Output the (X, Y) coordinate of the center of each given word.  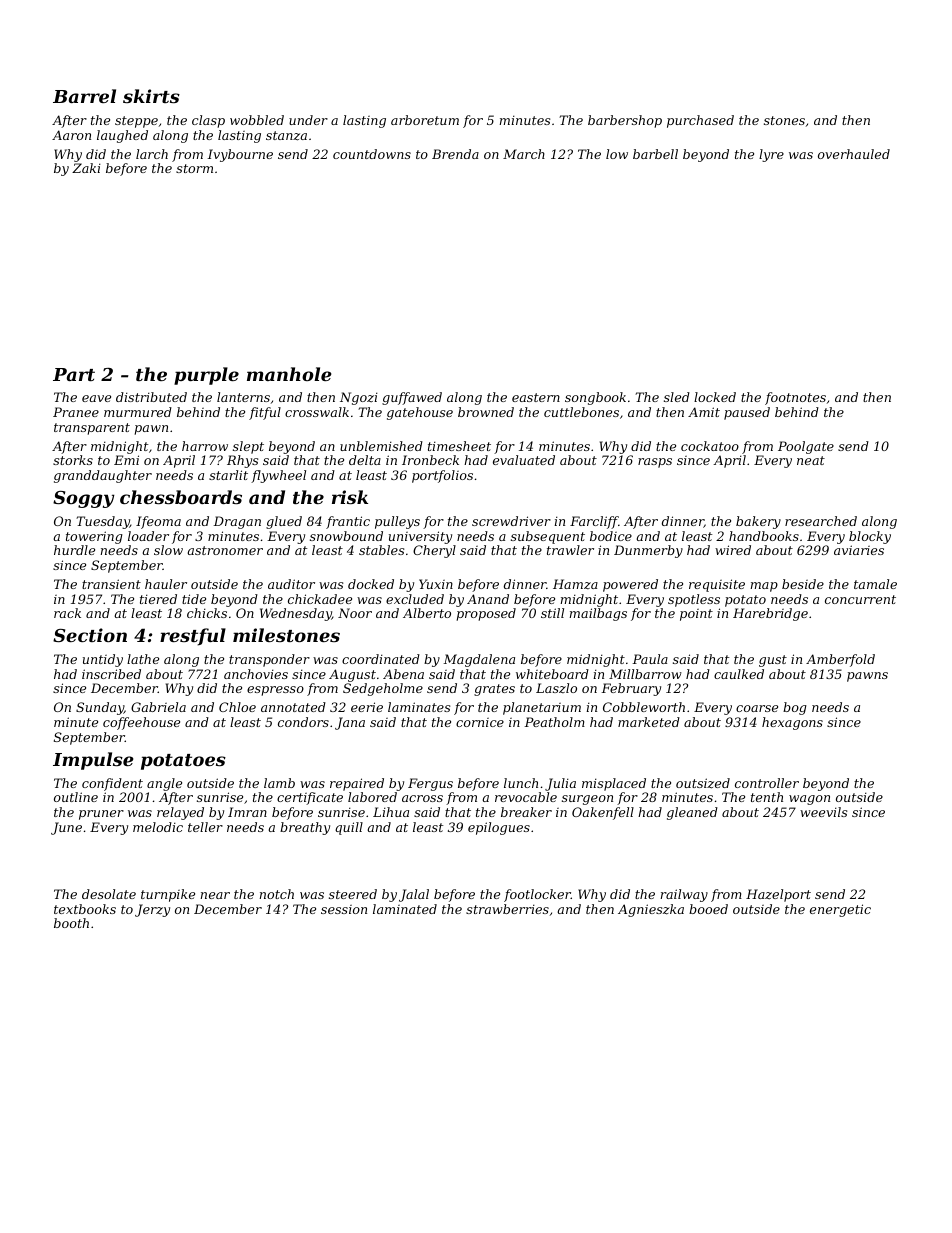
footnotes (795, 398)
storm (194, 168)
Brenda (455, 154)
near (215, 895)
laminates (419, 707)
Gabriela (158, 707)
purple (206, 376)
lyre (771, 155)
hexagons (792, 723)
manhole (289, 374)
